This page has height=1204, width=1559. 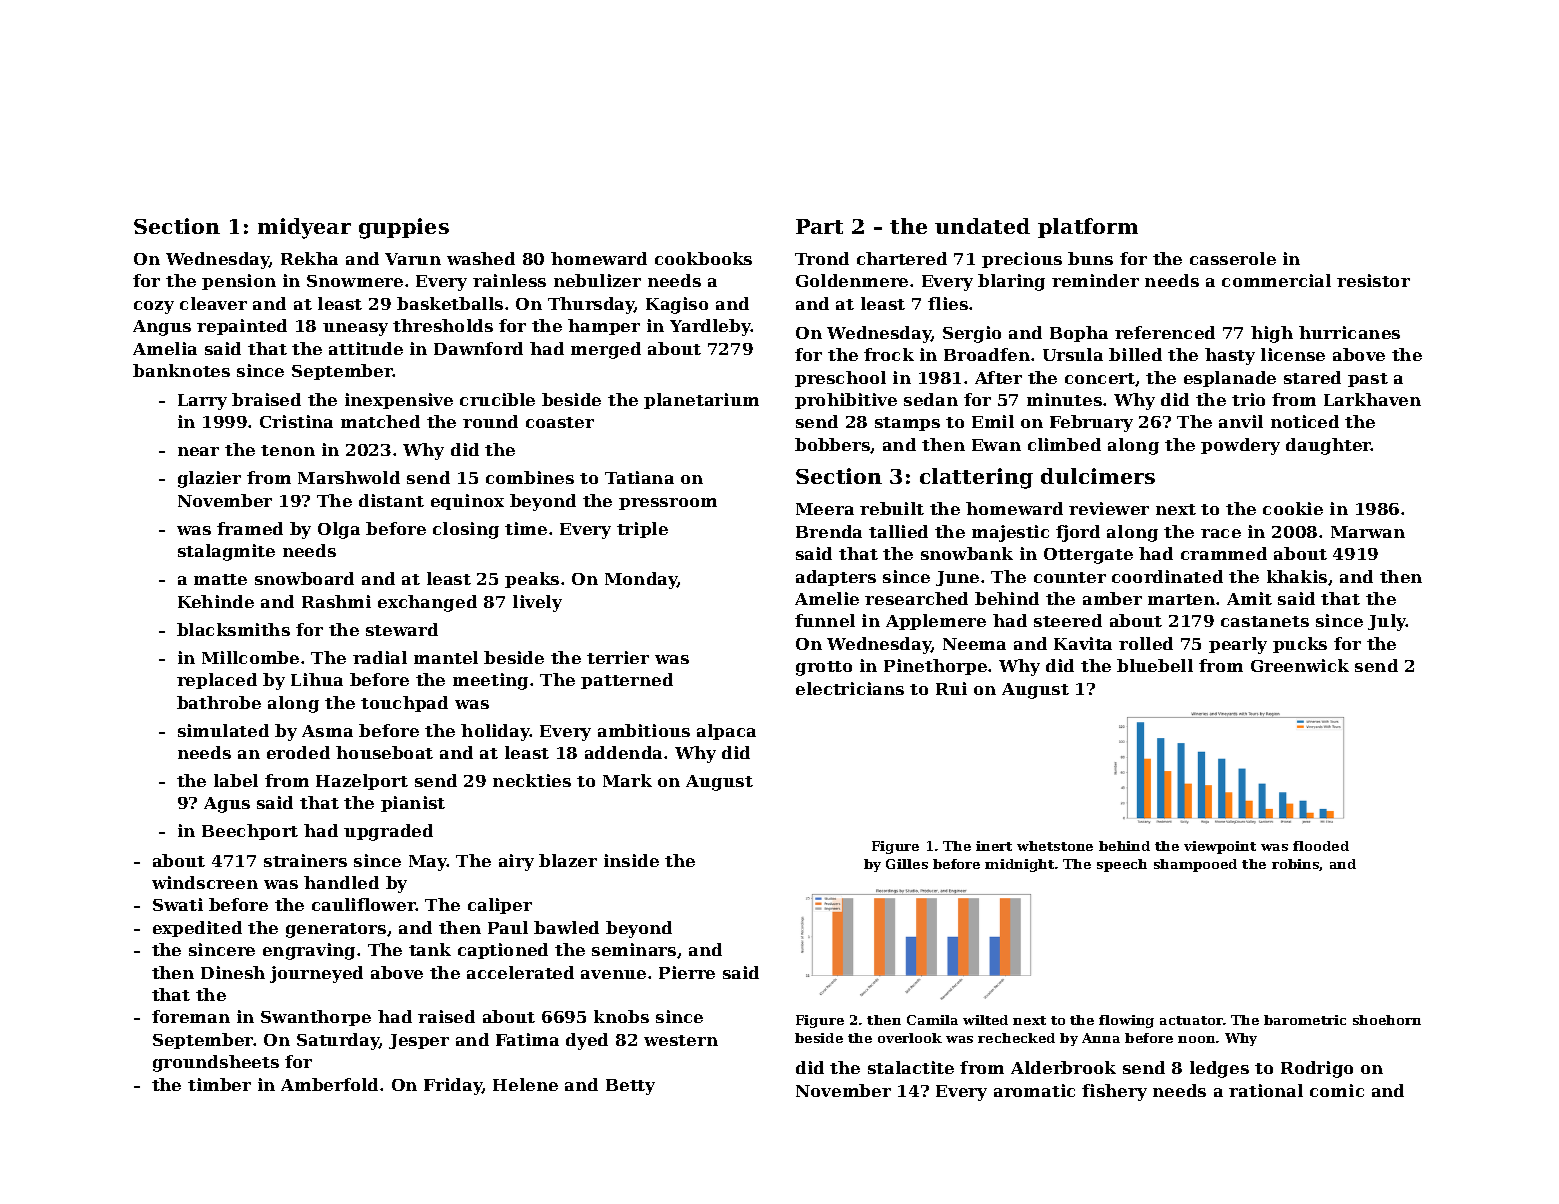 What do you see at coordinates (623, 752) in the page?
I see `addenda` at bounding box center [623, 752].
